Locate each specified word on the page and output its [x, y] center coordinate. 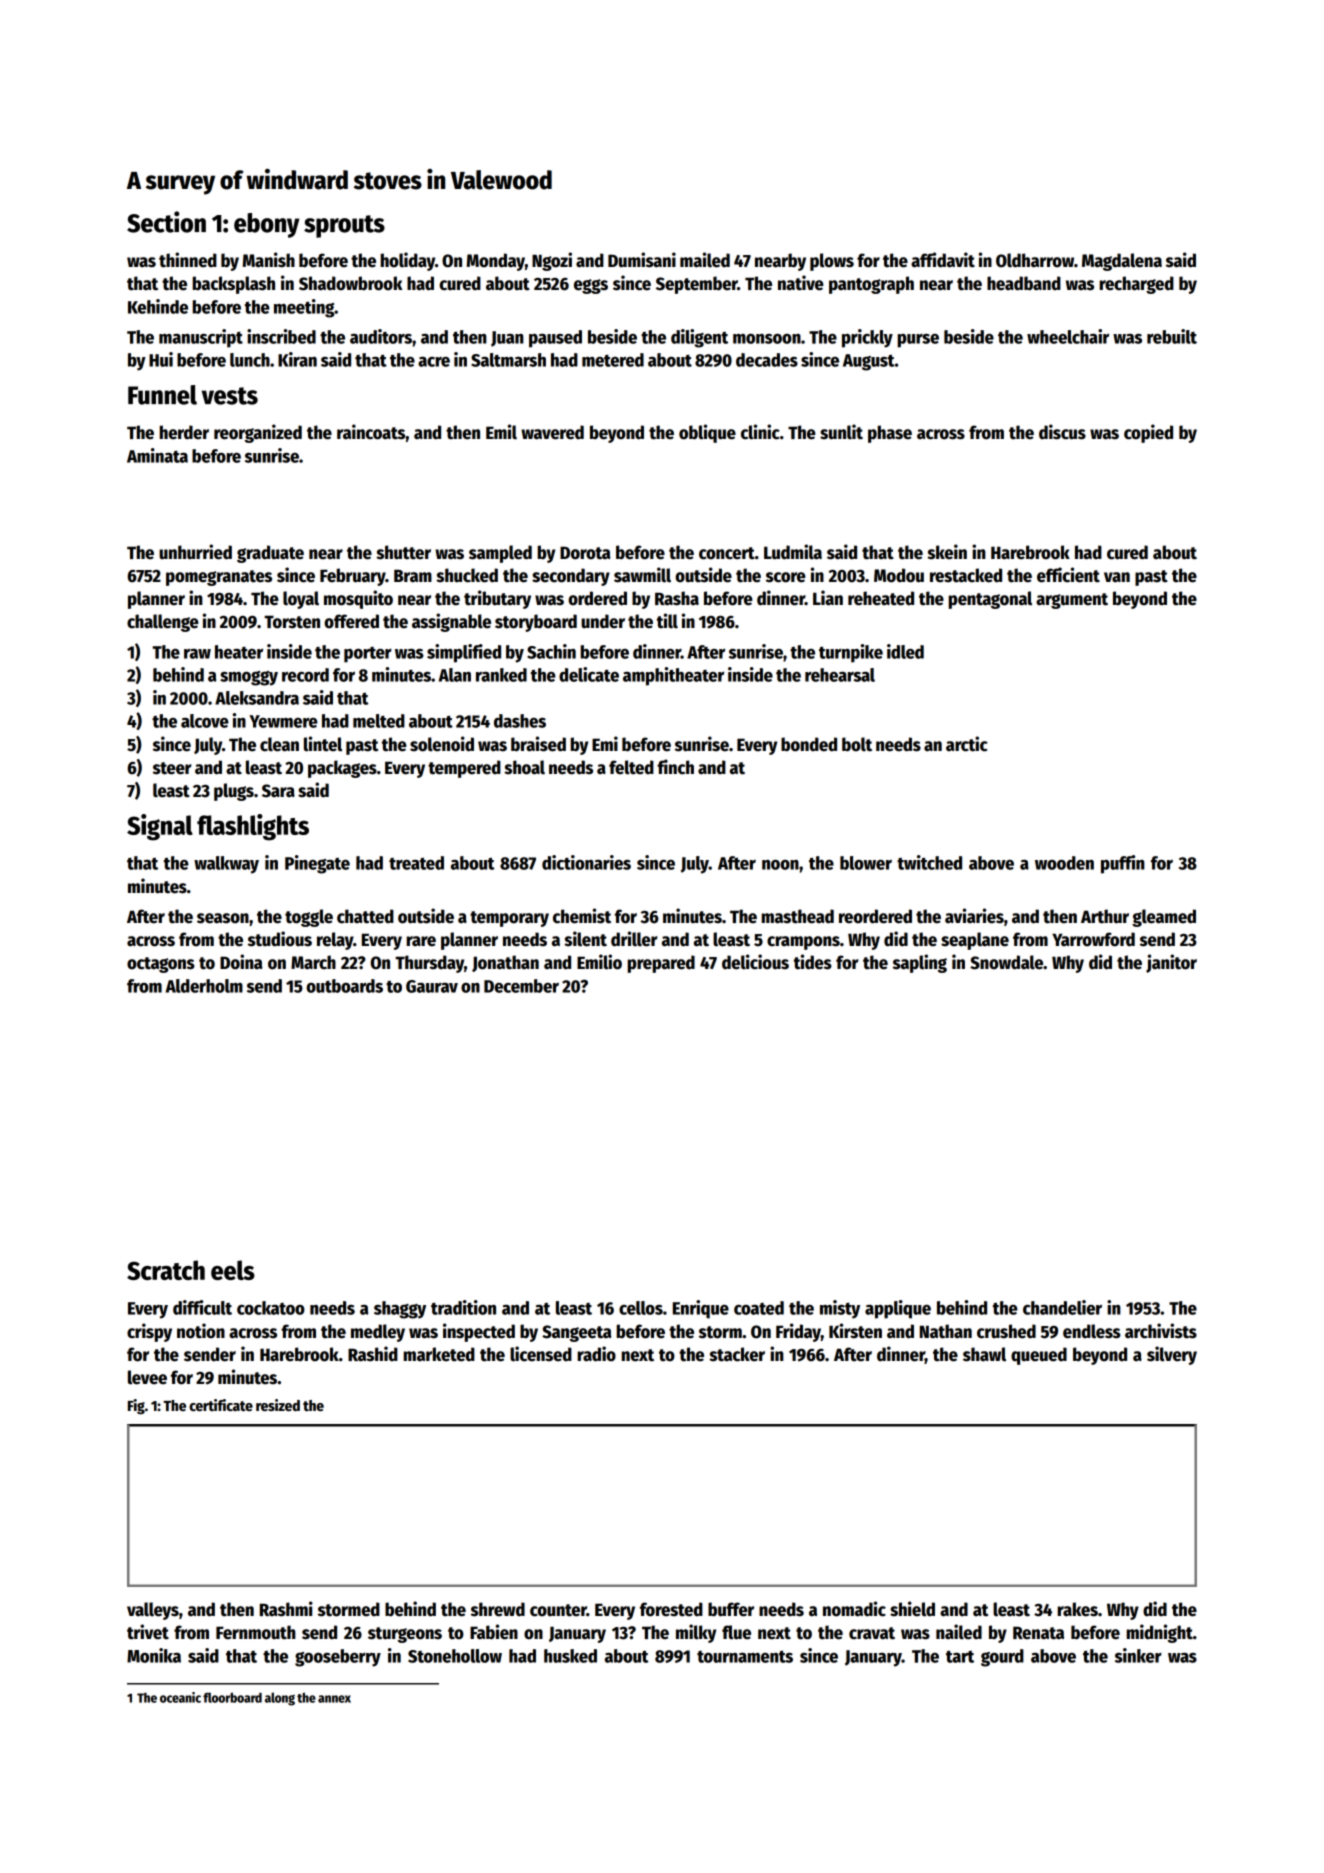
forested [671, 1609]
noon [780, 865]
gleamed [1164, 918]
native [801, 283]
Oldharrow [1035, 260]
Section [166, 222]
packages [342, 769]
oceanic [180, 1697]
